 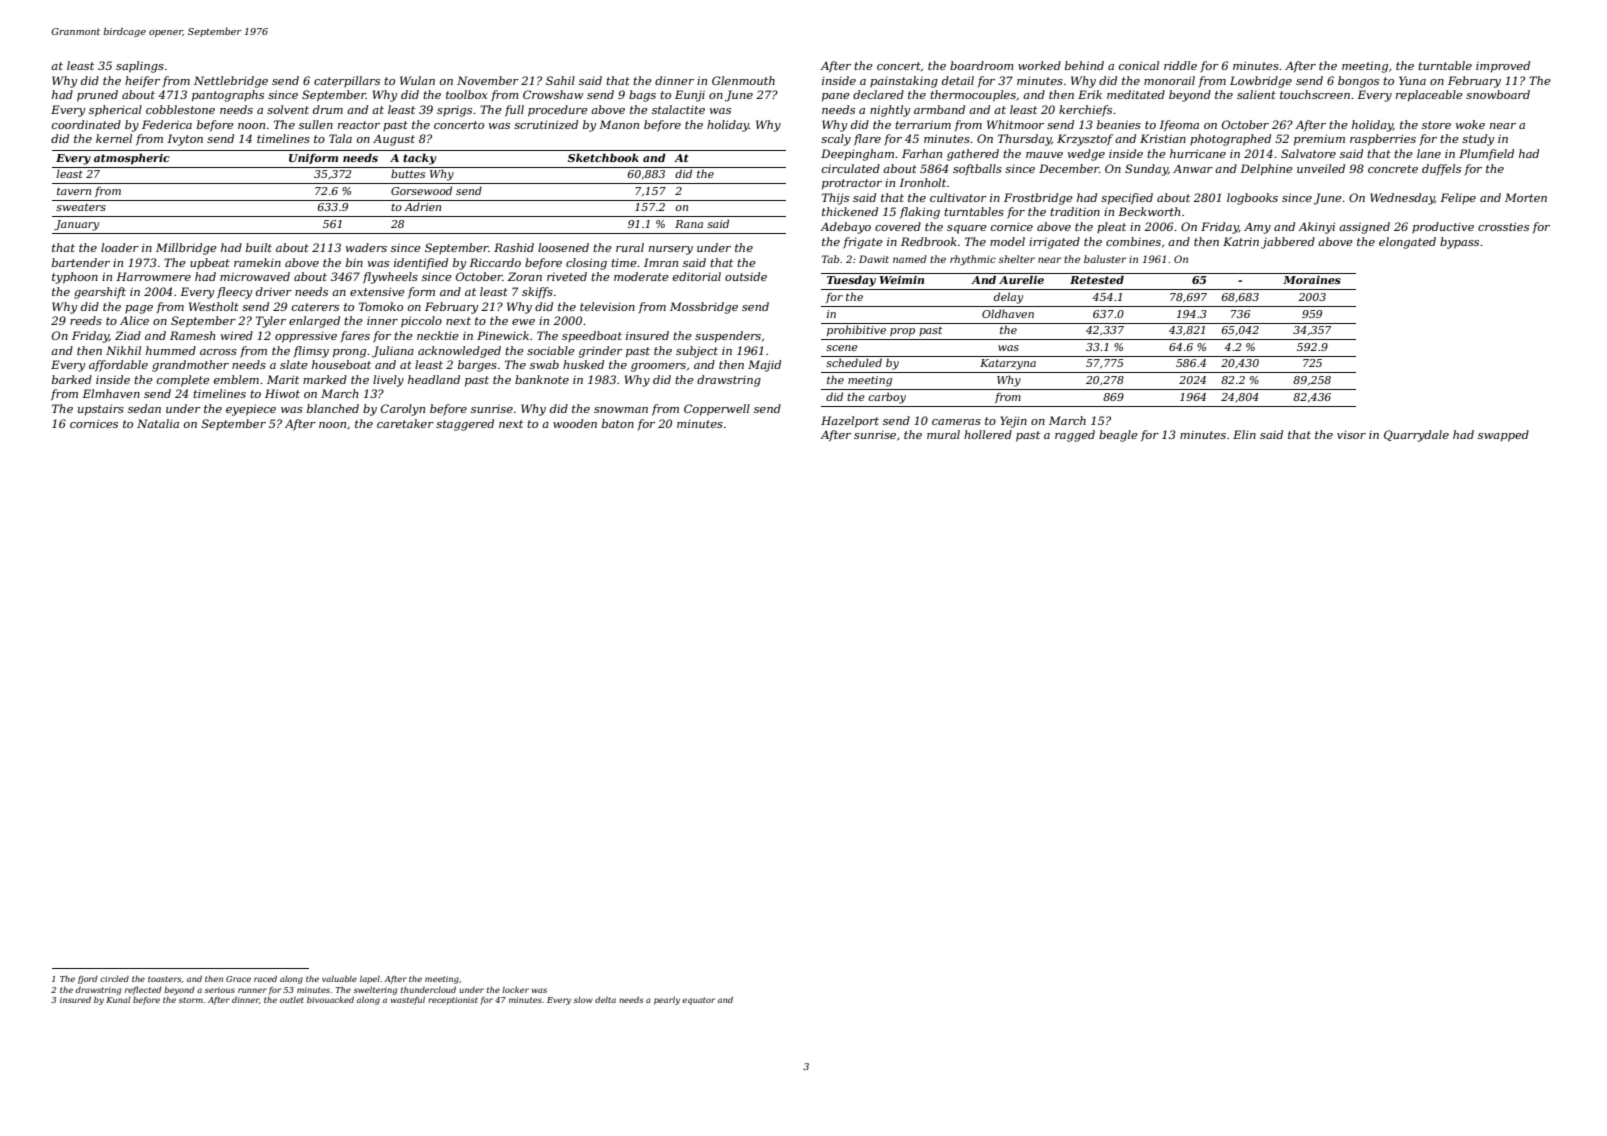 What do you see at coordinates (904, 82) in the screenshot?
I see `painstaking` at bounding box center [904, 82].
